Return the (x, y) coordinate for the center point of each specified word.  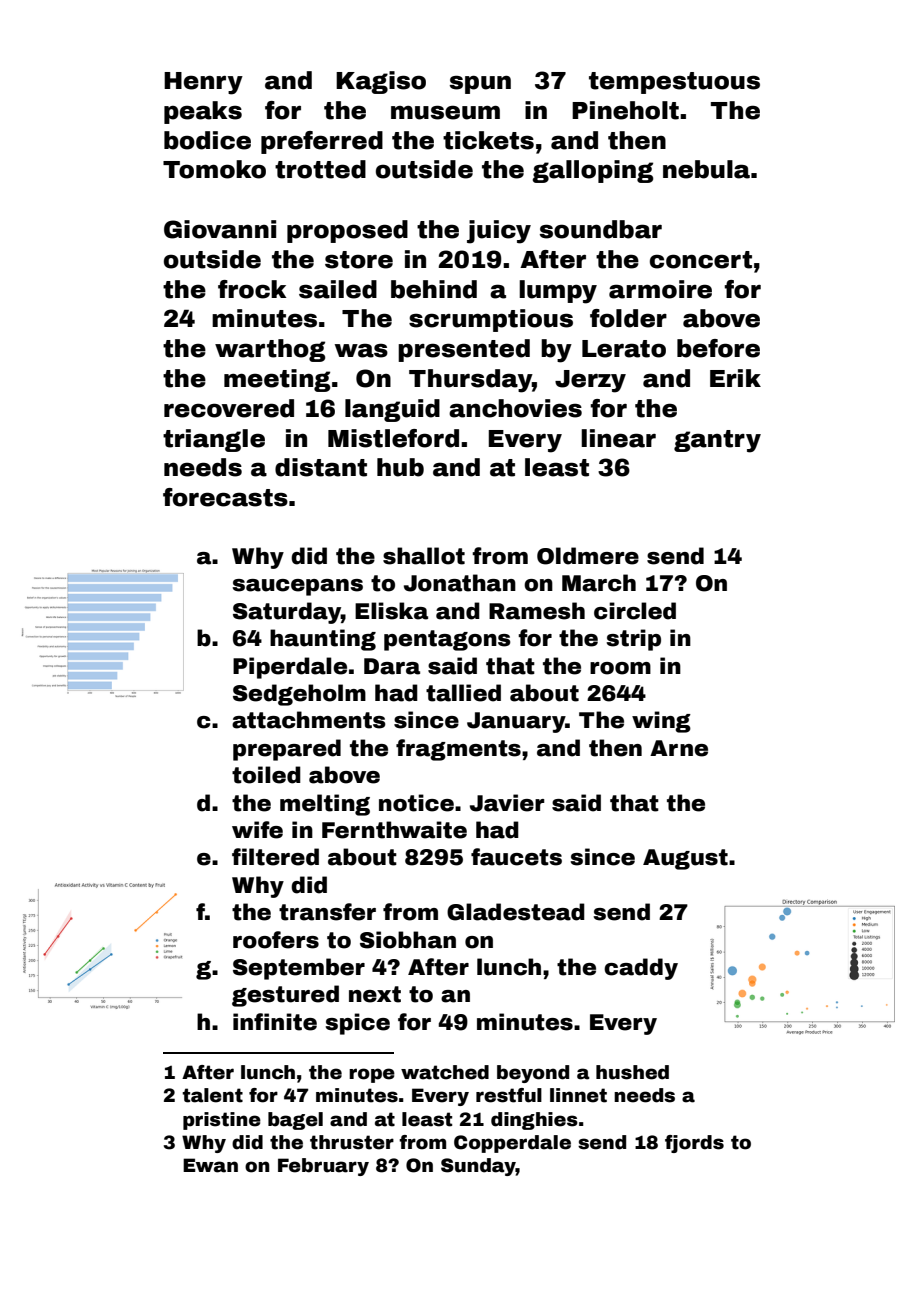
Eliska (391, 611)
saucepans (297, 587)
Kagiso (381, 82)
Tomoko (214, 169)
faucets (516, 857)
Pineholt (625, 110)
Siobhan (408, 940)
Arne (679, 748)
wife (257, 830)
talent (212, 1095)
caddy (641, 969)
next (375, 994)
